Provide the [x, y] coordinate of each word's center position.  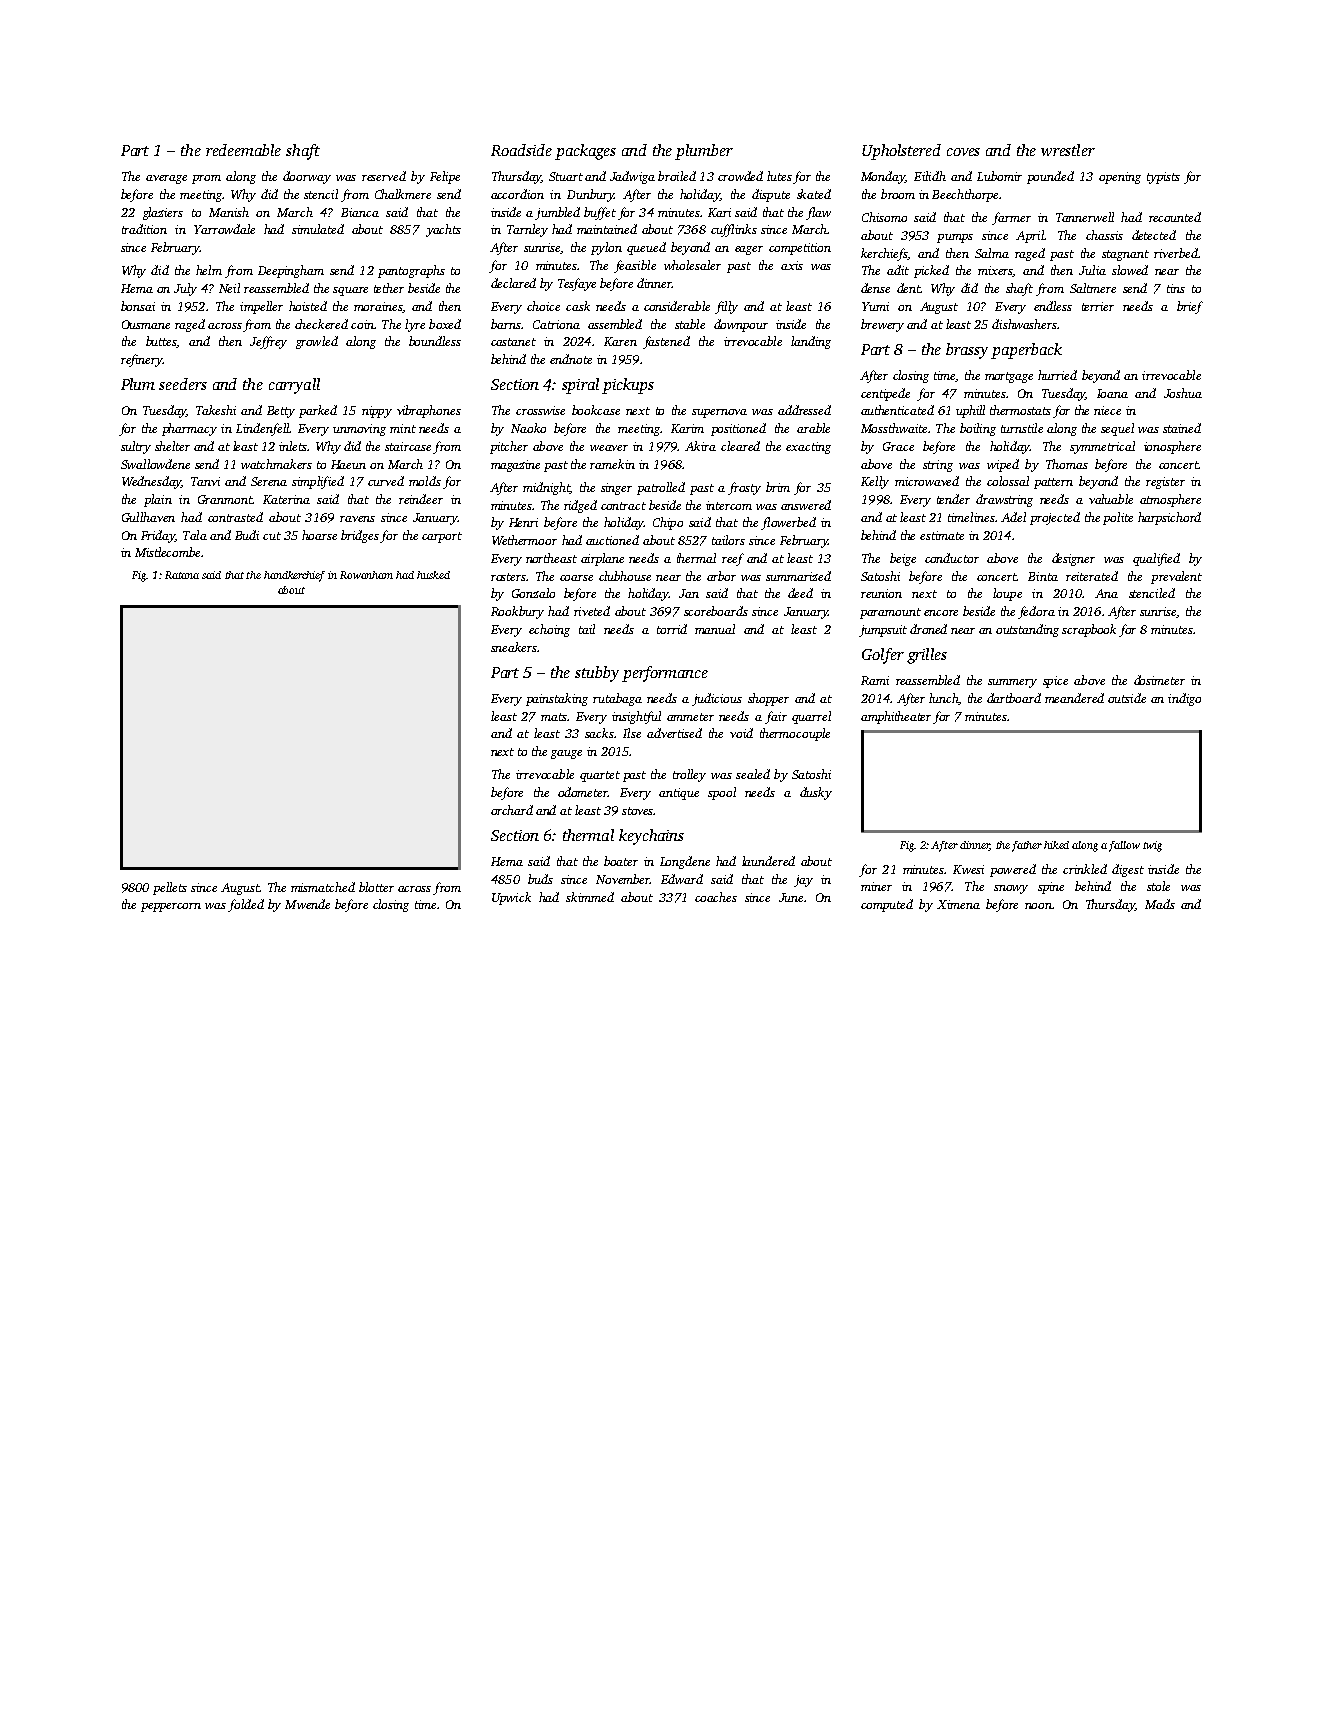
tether [389, 288]
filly [726, 307]
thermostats [1020, 410]
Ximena [958, 904]
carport [442, 537]
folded [246, 905]
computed [887, 905]
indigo [1184, 699]
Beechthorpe [965, 195]
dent [908, 288]
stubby [597, 674]
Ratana [182, 575]
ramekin [612, 464]
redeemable [243, 150]
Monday [883, 177]
